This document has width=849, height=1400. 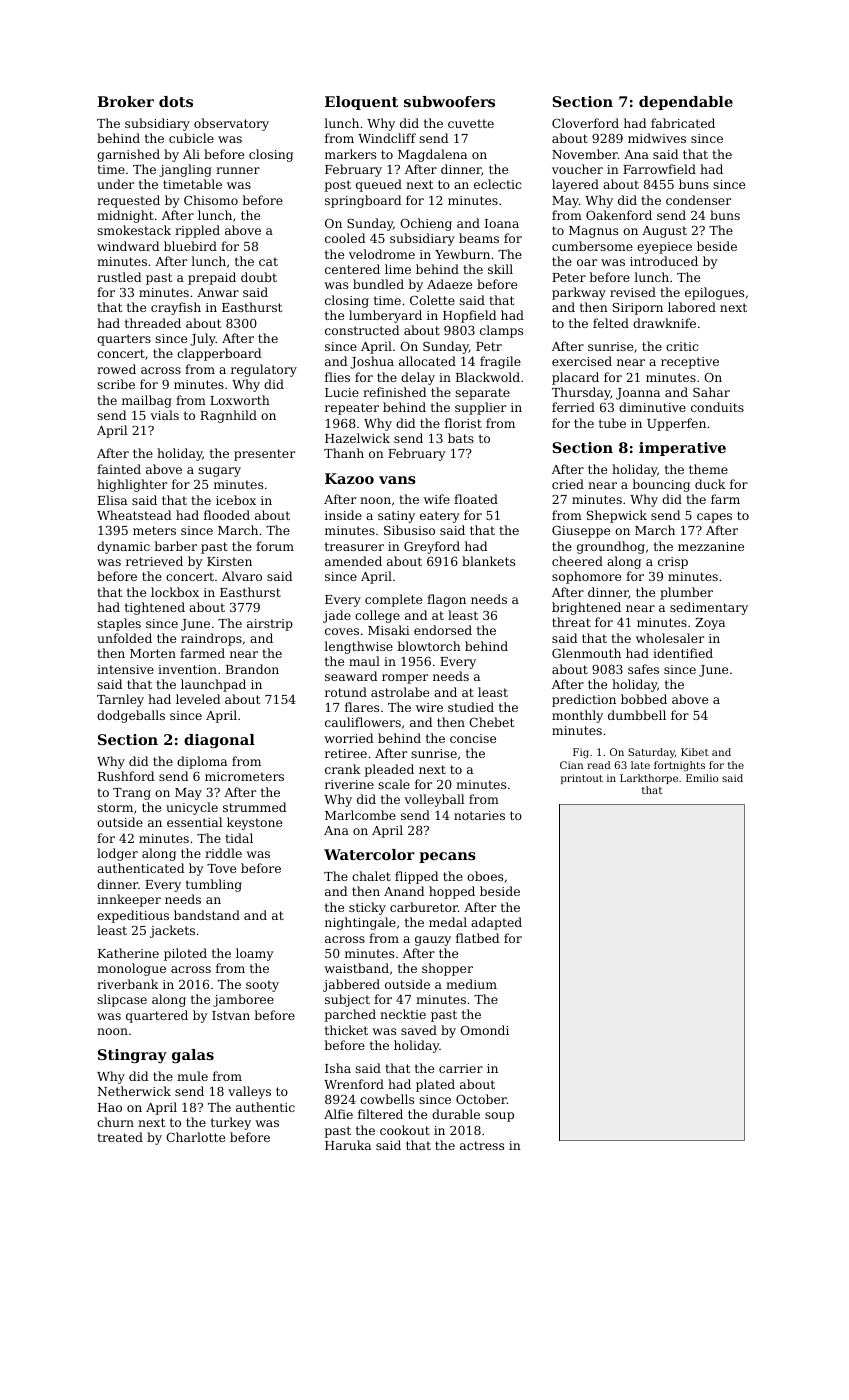 What do you see at coordinates (195, 1137) in the document?
I see `Charlotte` at bounding box center [195, 1137].
